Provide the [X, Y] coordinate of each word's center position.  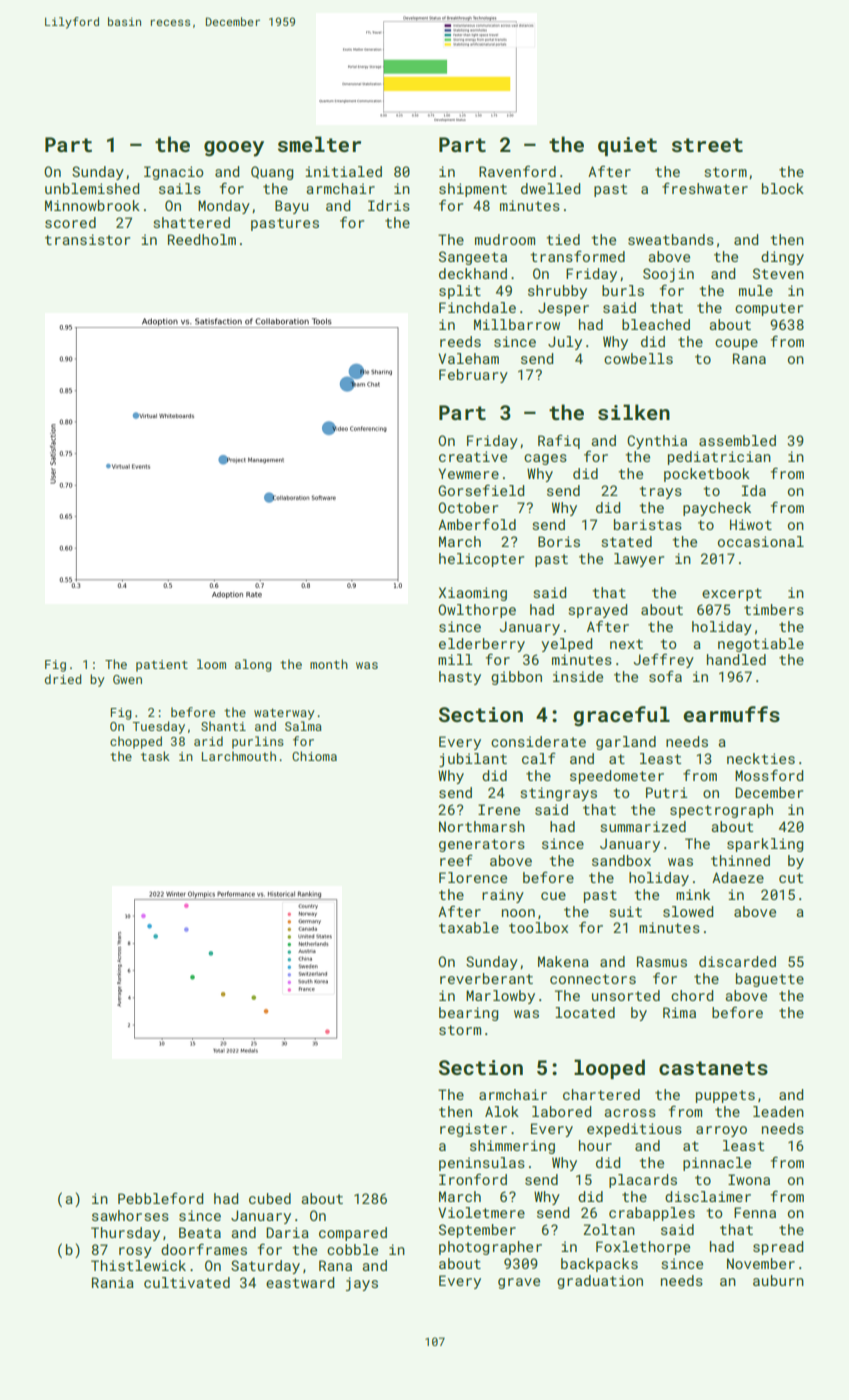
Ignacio [174, 173]
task [155, 756]
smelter [319, 144]
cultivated [187, 1282]
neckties [761, 758]
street [707, 145]
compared [353, 1234]
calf [539, 758]
